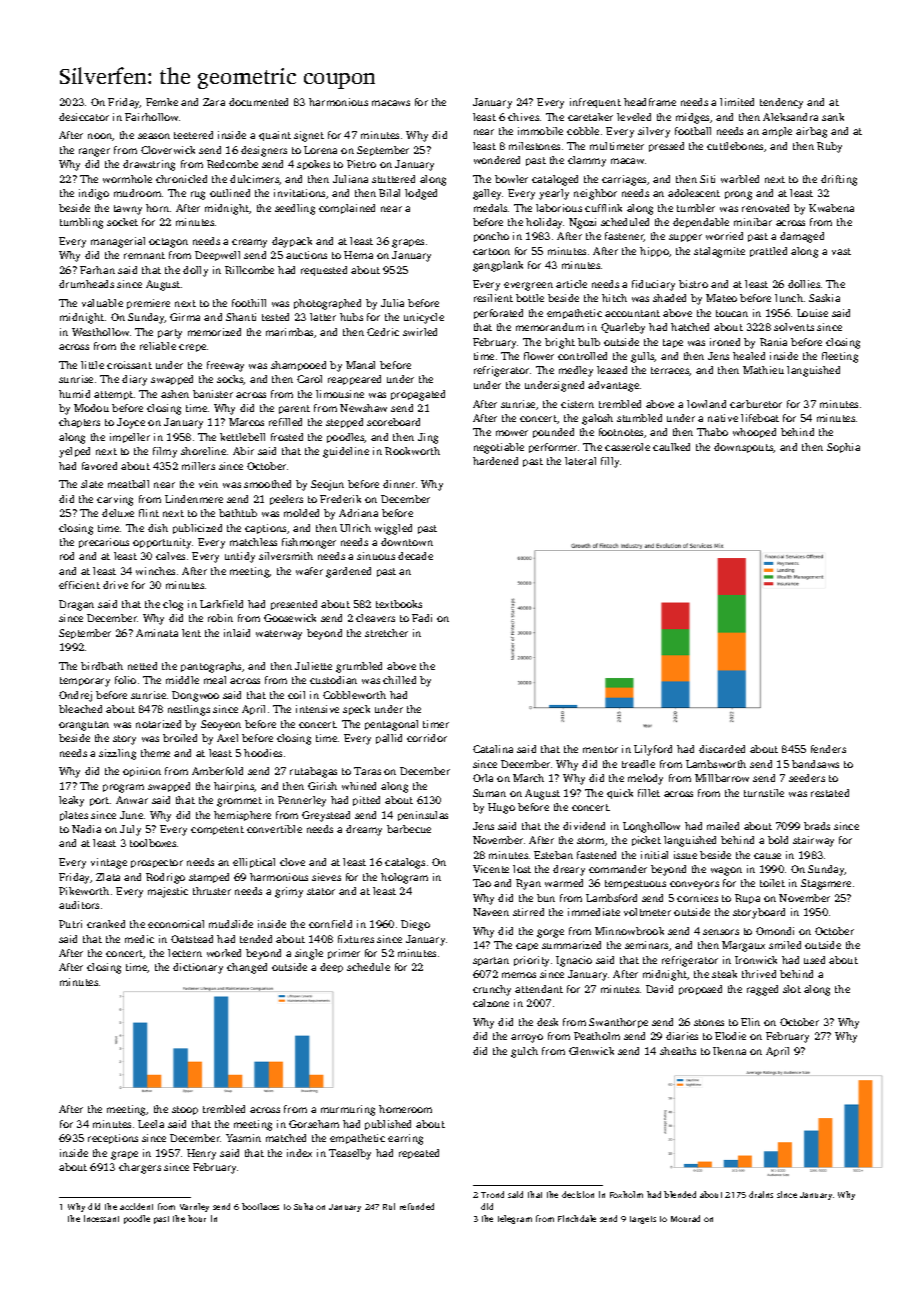 This image has width=924, height=1308. What do you see at coordinates (258, 102) in the image?
I see `documented` at bounding box center [258, 102].
